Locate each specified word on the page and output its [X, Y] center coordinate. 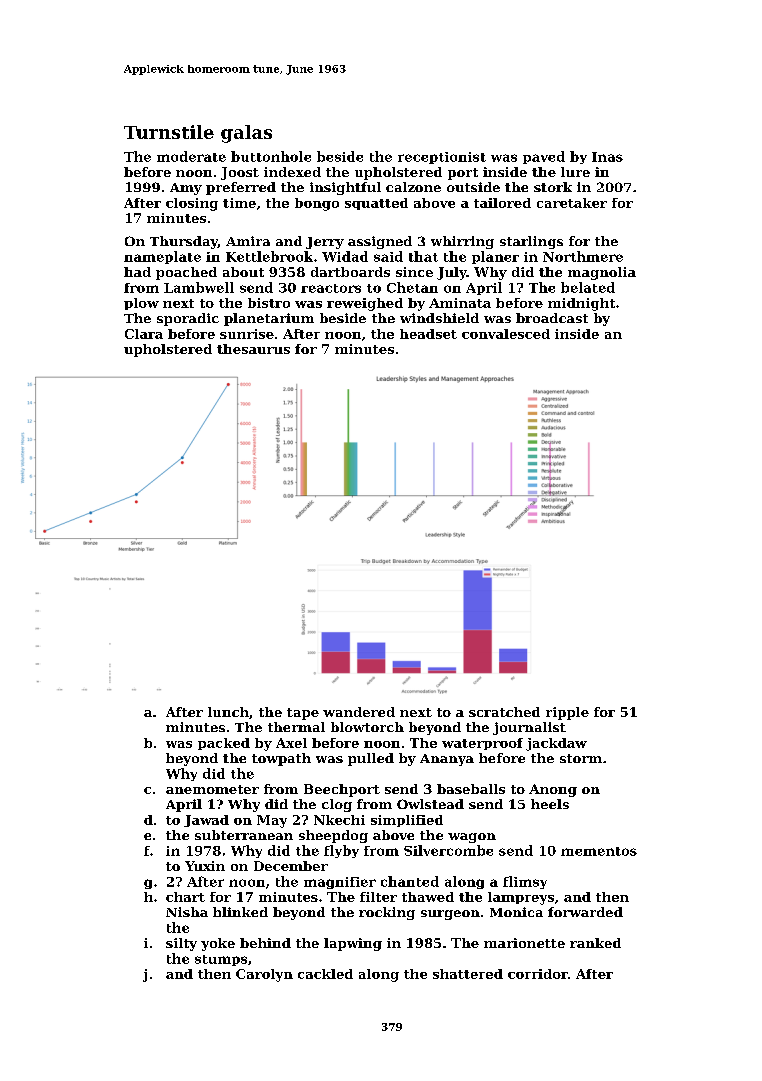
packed [224, 744]
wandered [359, 712]
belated [588, 287]
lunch [228, 712]
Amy [186, 189]
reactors [331, 288]
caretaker [572, 203]
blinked [240, 912]
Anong [553, 790]
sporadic [188, 319]
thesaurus [253, 349]
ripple [567, 713]
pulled [371, 759]
